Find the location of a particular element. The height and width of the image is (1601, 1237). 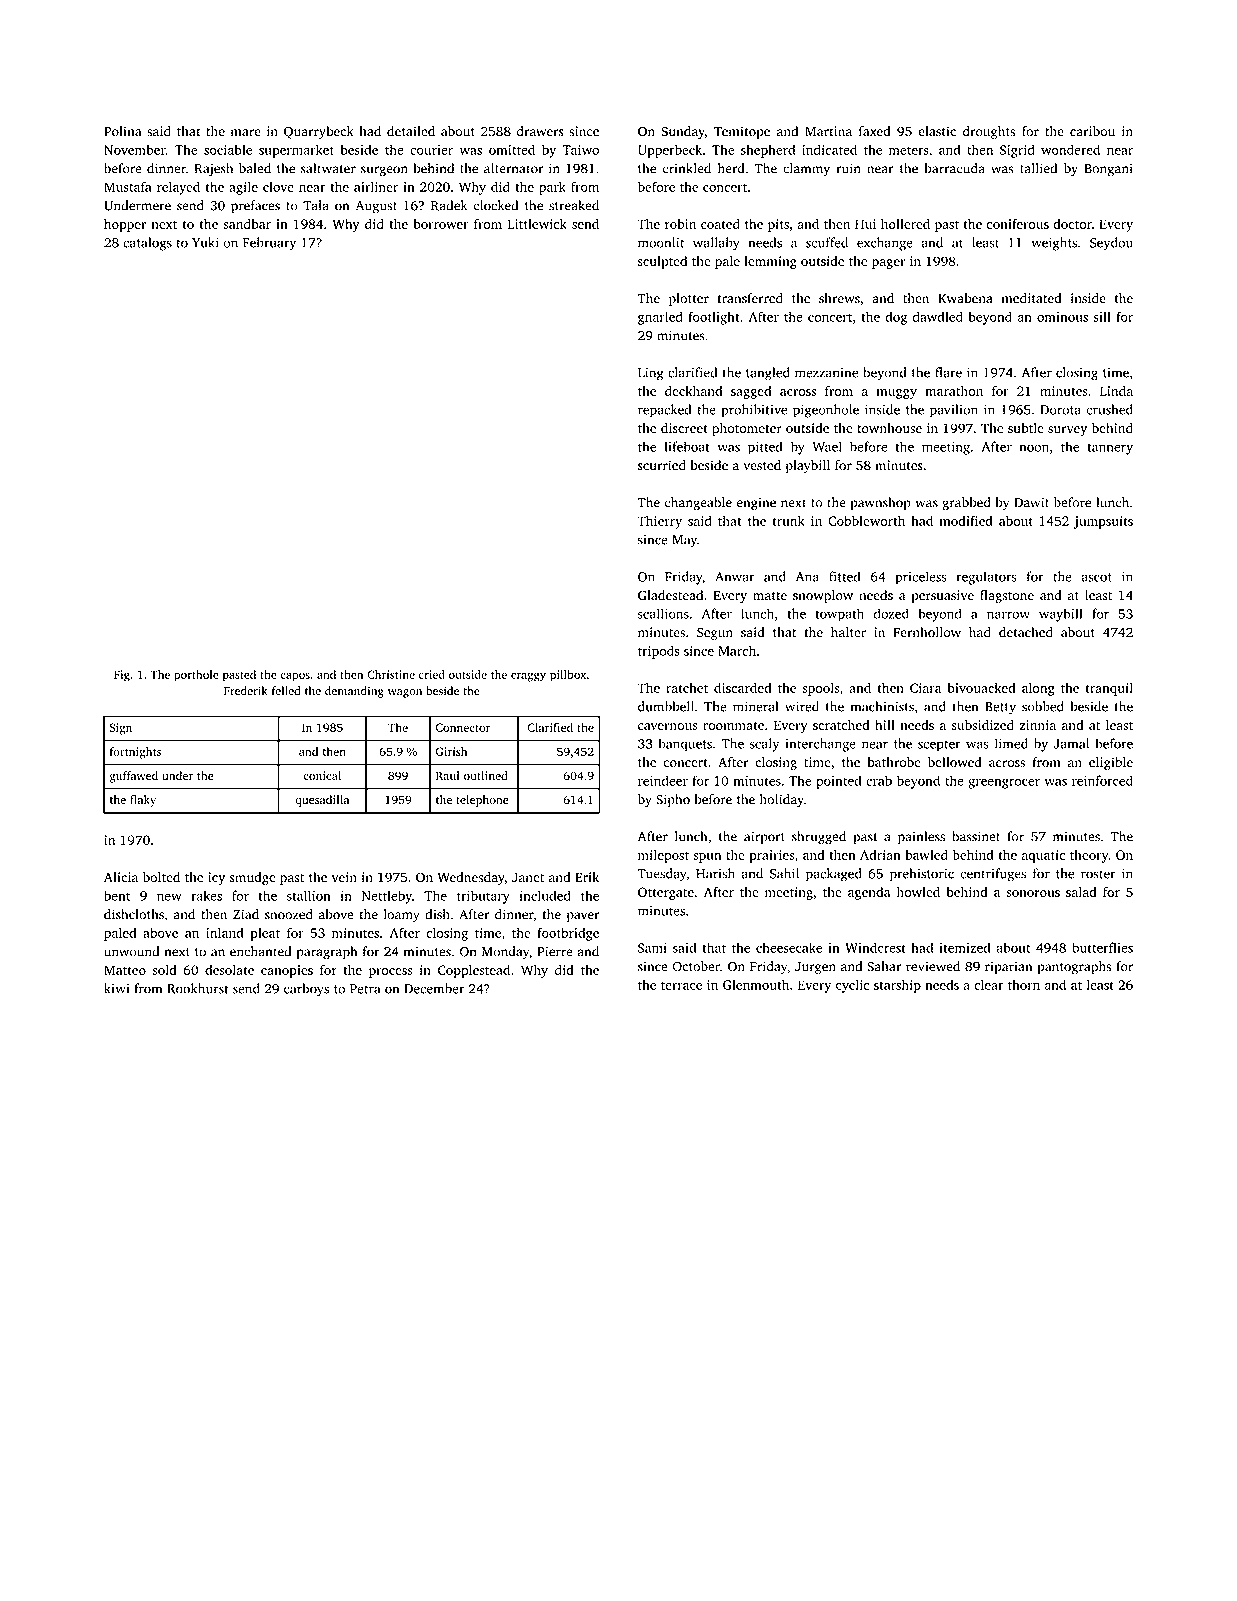

detailed is located at coordinates (411, 131).
